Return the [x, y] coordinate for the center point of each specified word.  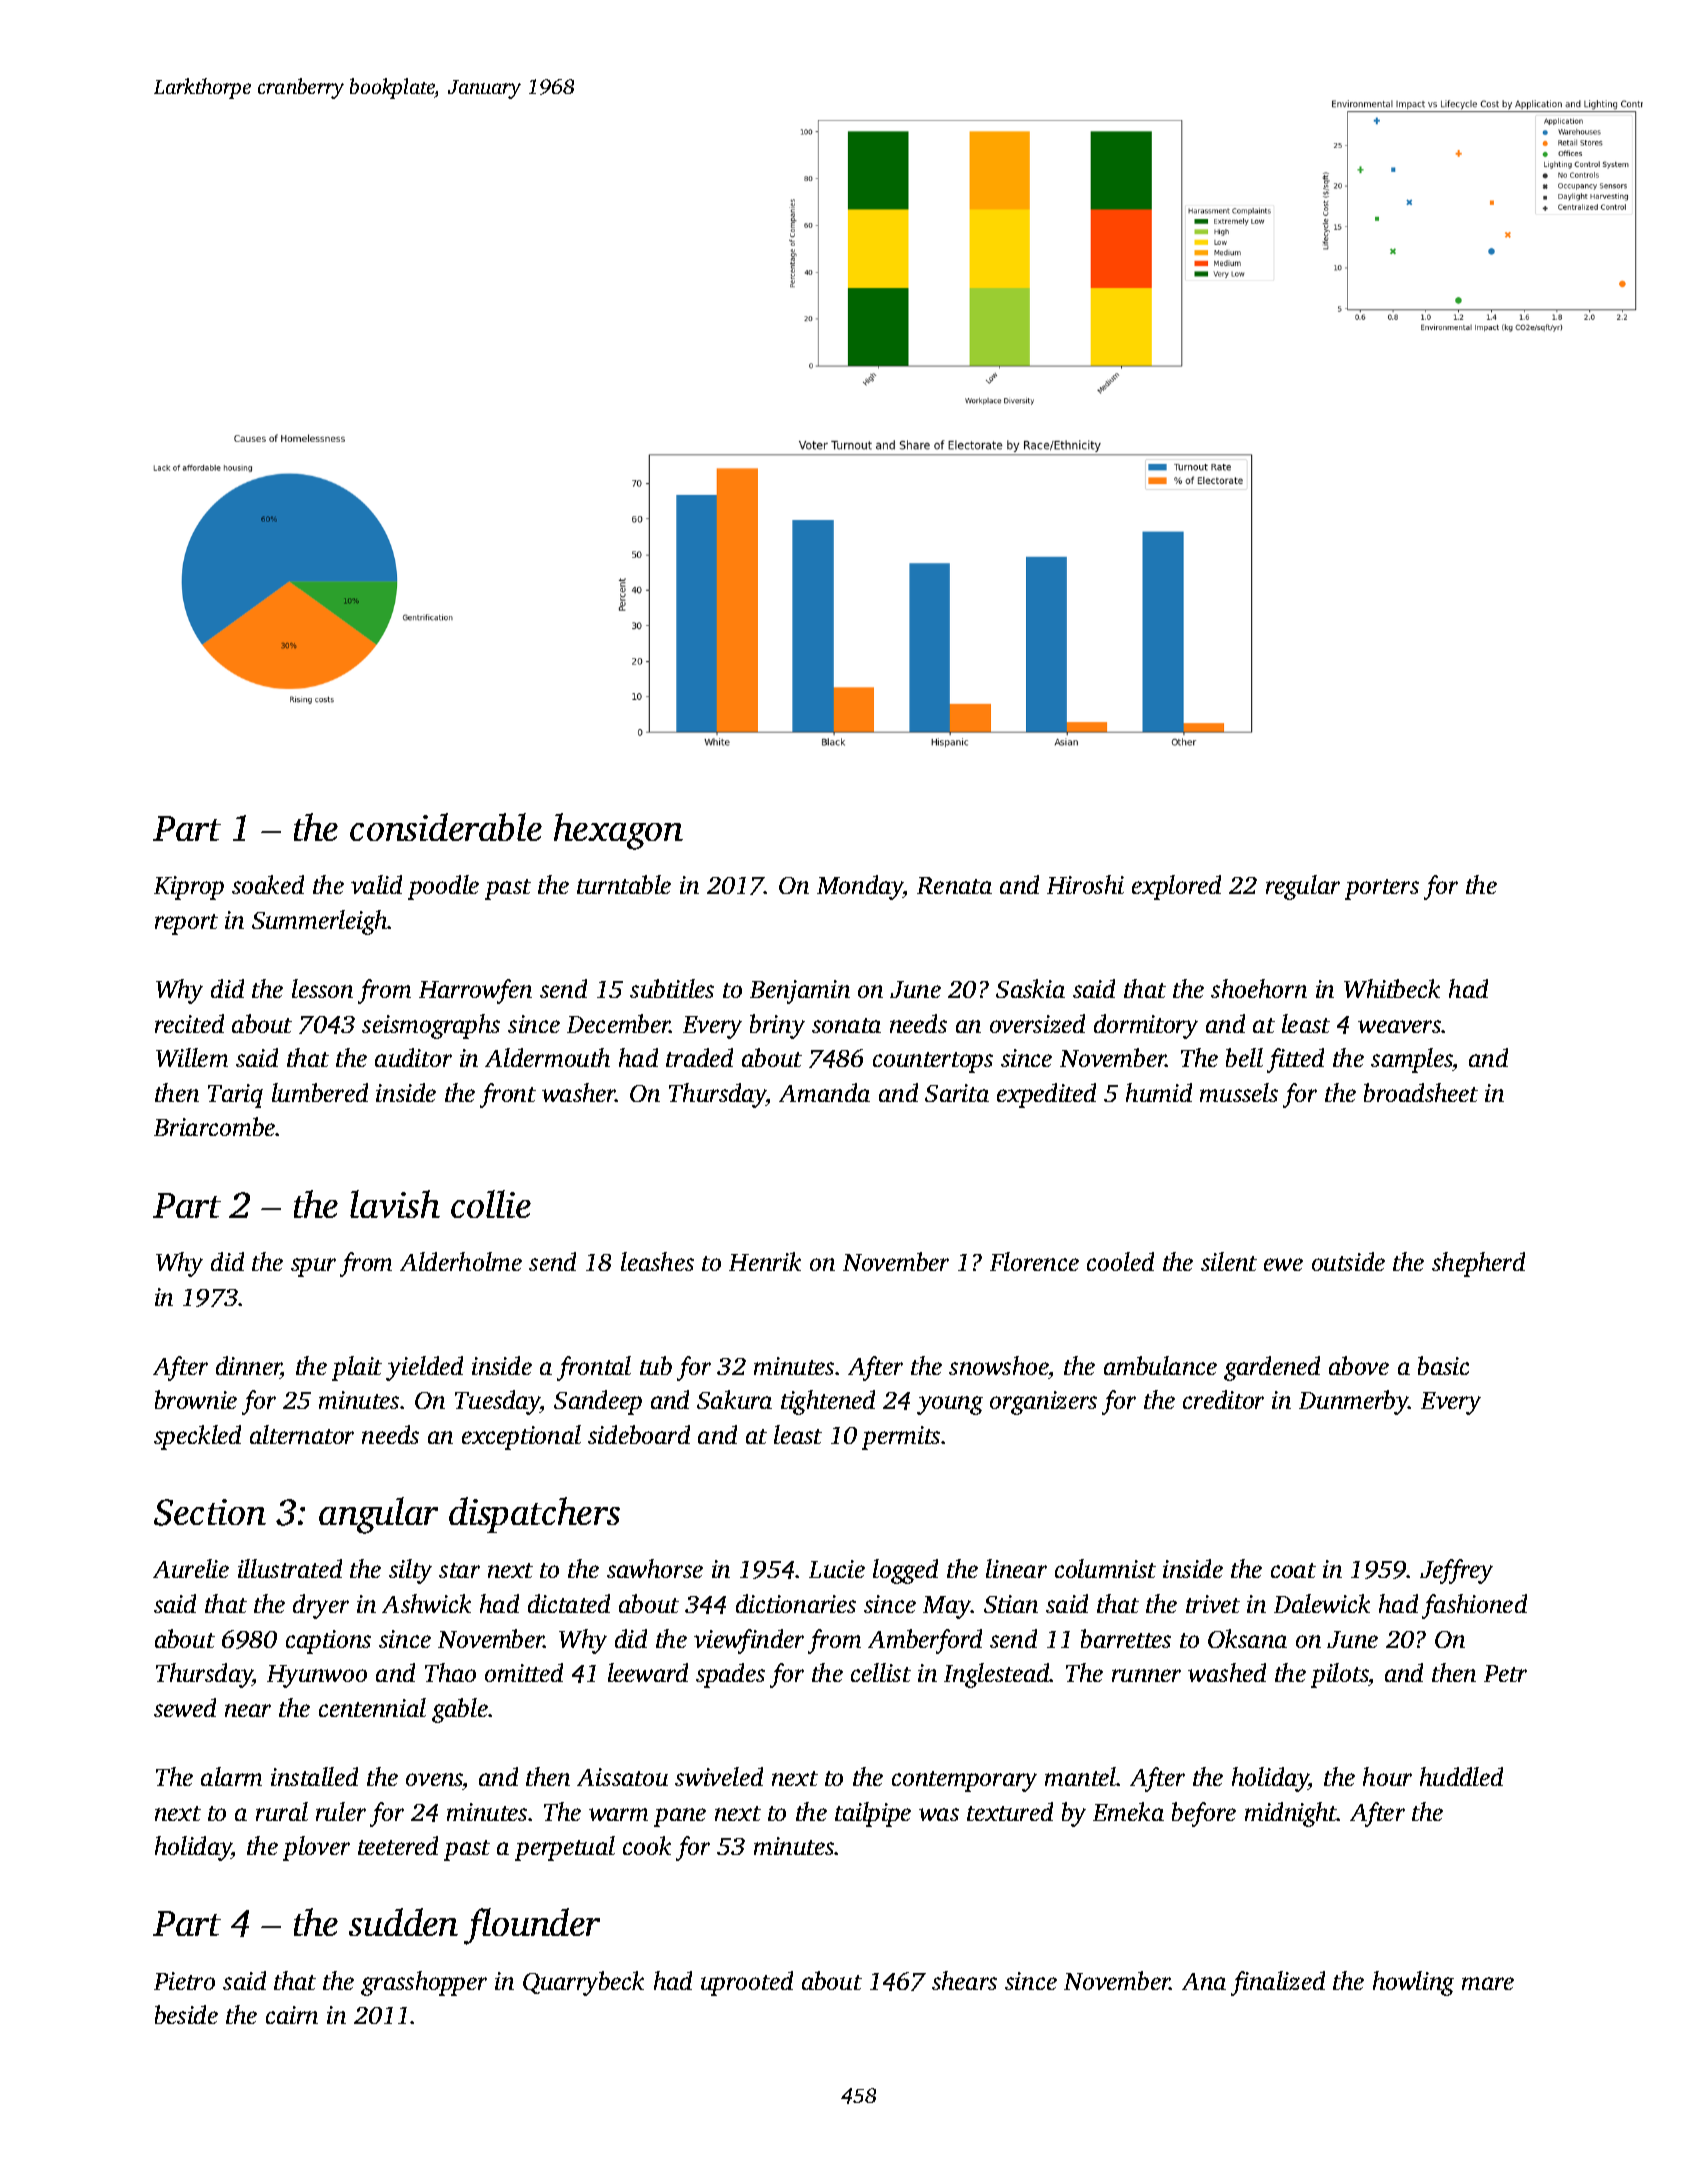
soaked [268, 884]
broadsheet [1421, 1092]
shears [964, 1980]
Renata [954, 885]
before [1204, 1814]
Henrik [765, 1261]
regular [1303, 887]
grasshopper [424, 1983]
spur [313, 1267]
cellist [881, 1672]
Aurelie [191, 1568]
